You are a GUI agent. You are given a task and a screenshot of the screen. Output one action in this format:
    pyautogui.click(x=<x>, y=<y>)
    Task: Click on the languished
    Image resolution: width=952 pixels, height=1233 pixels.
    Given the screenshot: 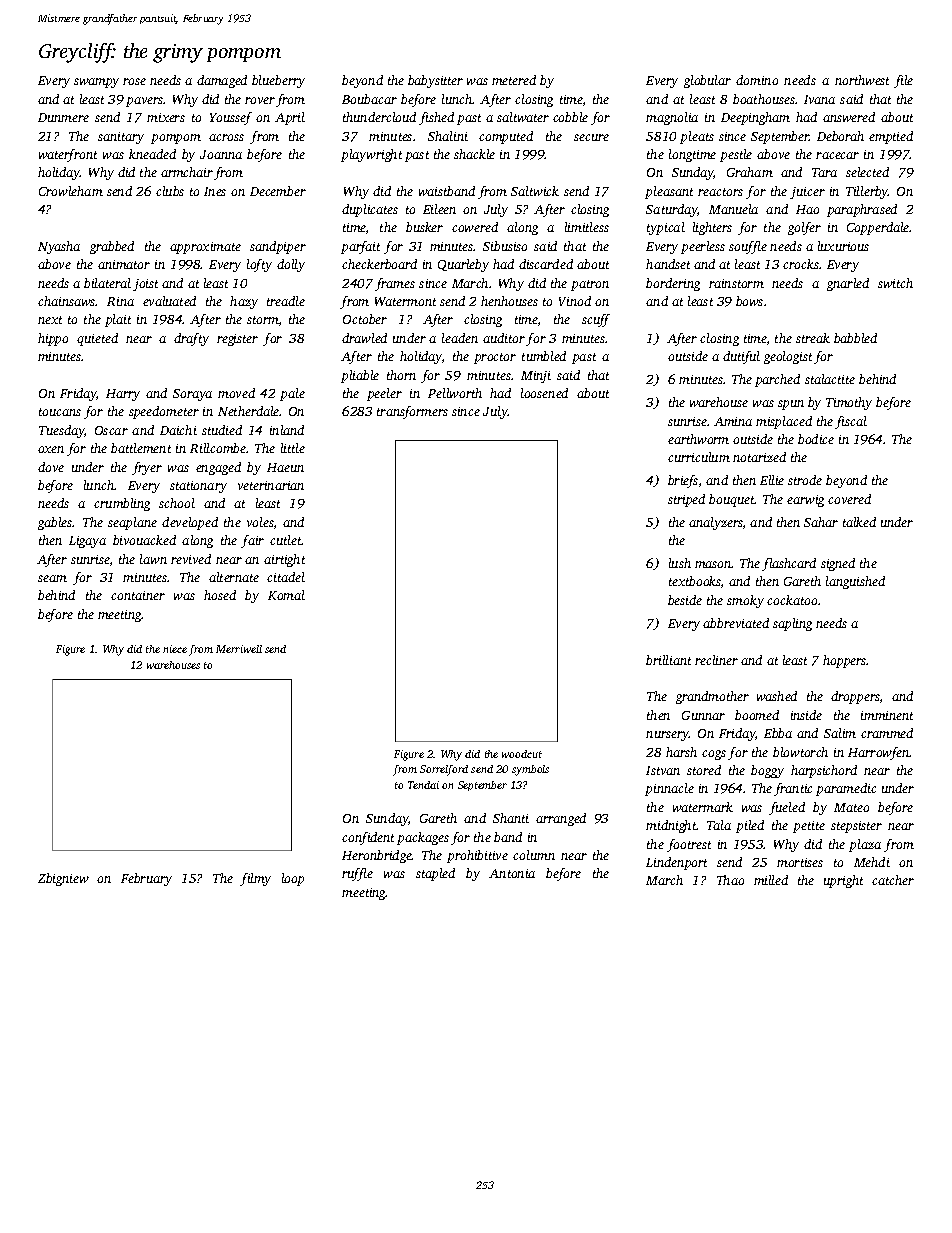 What is the action you would take?
    pyautogui.click(x=855, y=582)
